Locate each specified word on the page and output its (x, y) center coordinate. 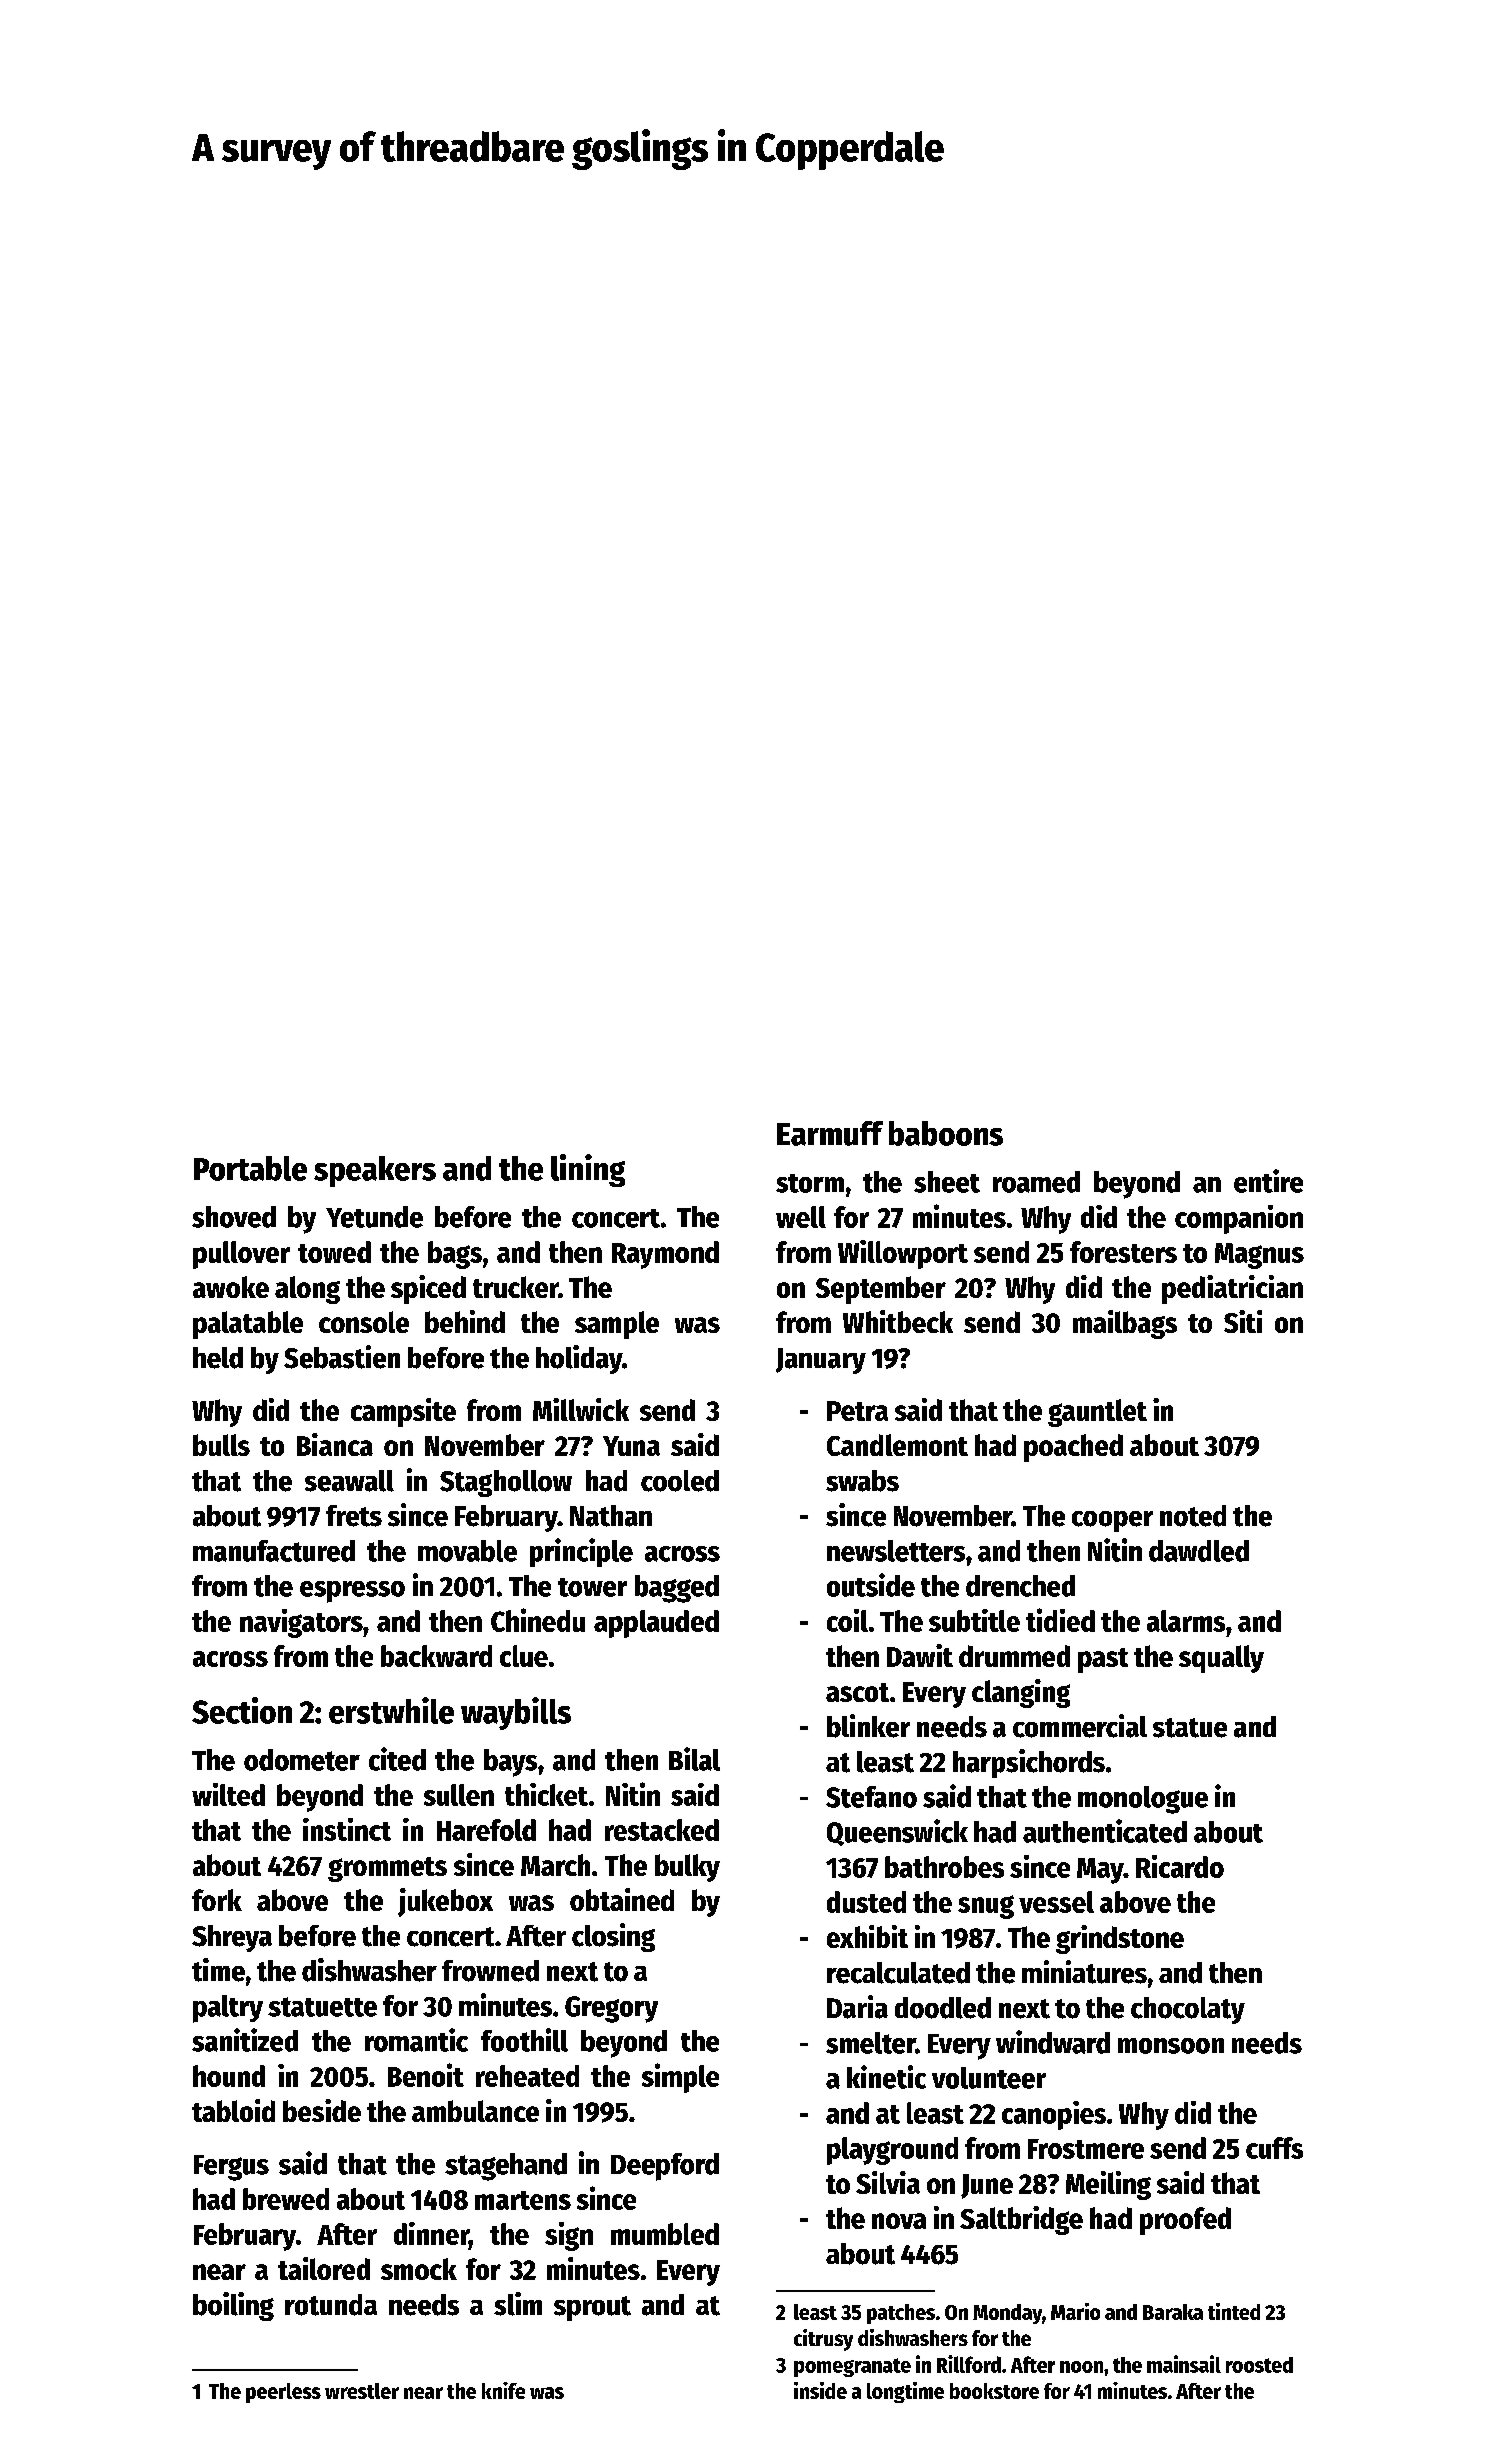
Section (242, 1710)
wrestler (362, 2391)
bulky (687, 1868)
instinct (347, 1829)
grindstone (1120, 1939)
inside (820, 2390)
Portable (250, 1168)
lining (588, 1170)
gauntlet (1097, 1413)
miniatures (1084, 1972)
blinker (868, 1726)
